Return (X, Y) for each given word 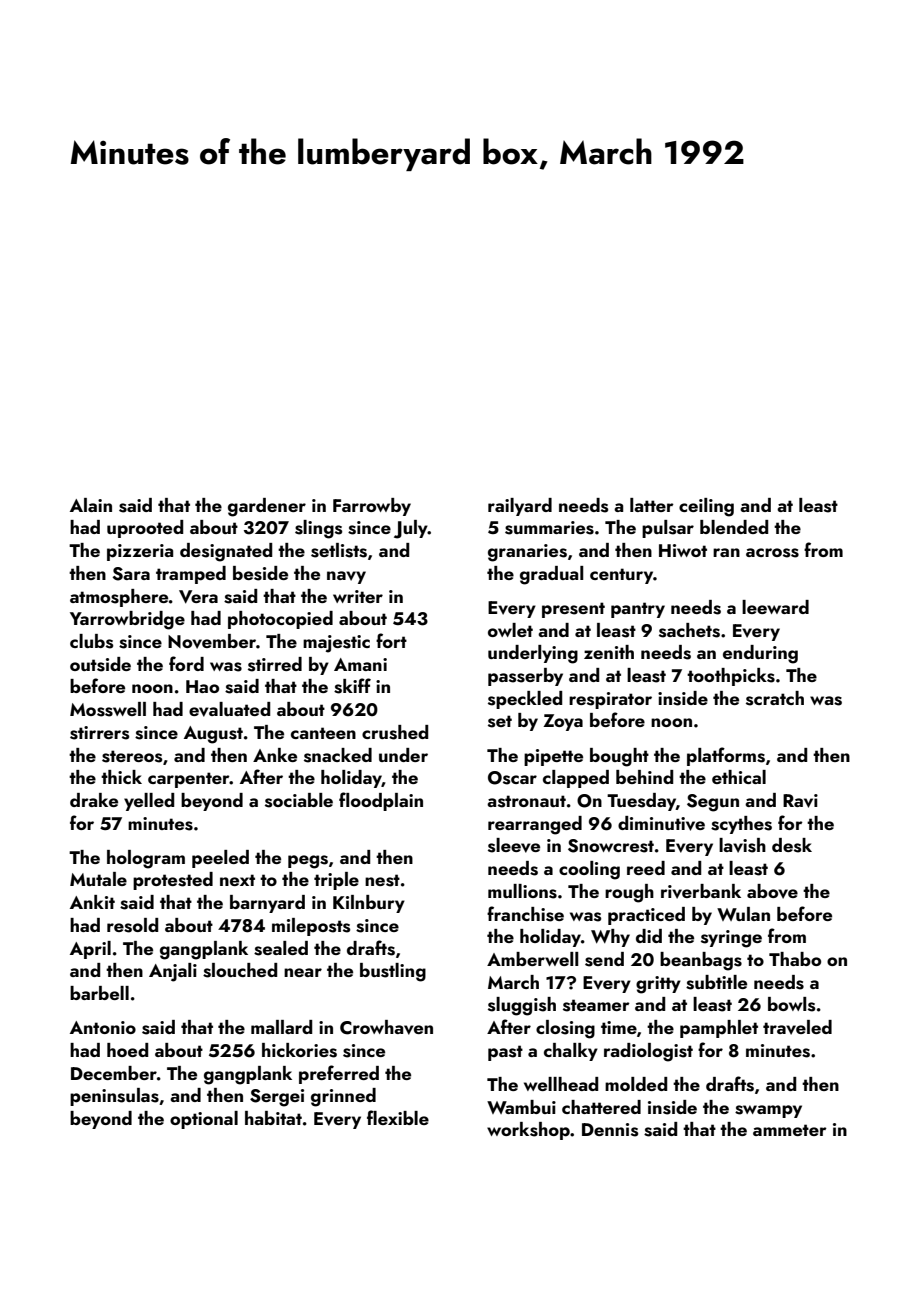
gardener (267, 507)
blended (734, 527)
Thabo (795, 959)
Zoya (563, 722)
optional (204, 1120)
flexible (398, 1117)
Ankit (92, 902)
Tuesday (641, 802)
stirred (275, 664)
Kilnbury (369, 904)
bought (619, 757)
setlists (339, 550)
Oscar (512, 778)
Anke (275, 755)
